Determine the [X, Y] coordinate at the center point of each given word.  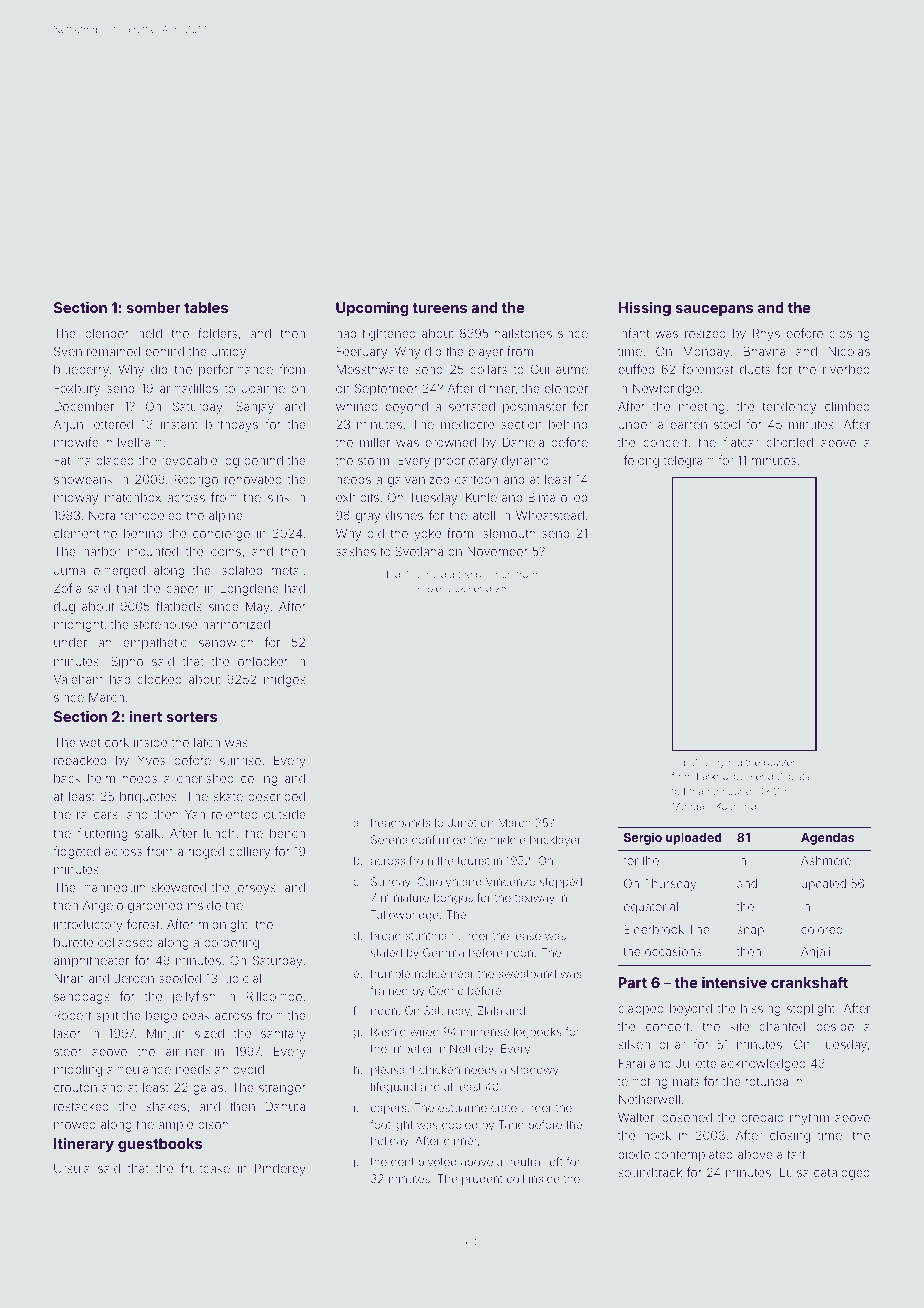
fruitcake [205, 1168]
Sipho [127, 662]
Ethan [696, 791]
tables [206, 307]
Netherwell [649, 1099]
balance [494, 574]
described [277, 796]
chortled [790, 442]
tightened [389, 335]
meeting [702, 408]
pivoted [437, 1162]
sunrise [240, 760]
